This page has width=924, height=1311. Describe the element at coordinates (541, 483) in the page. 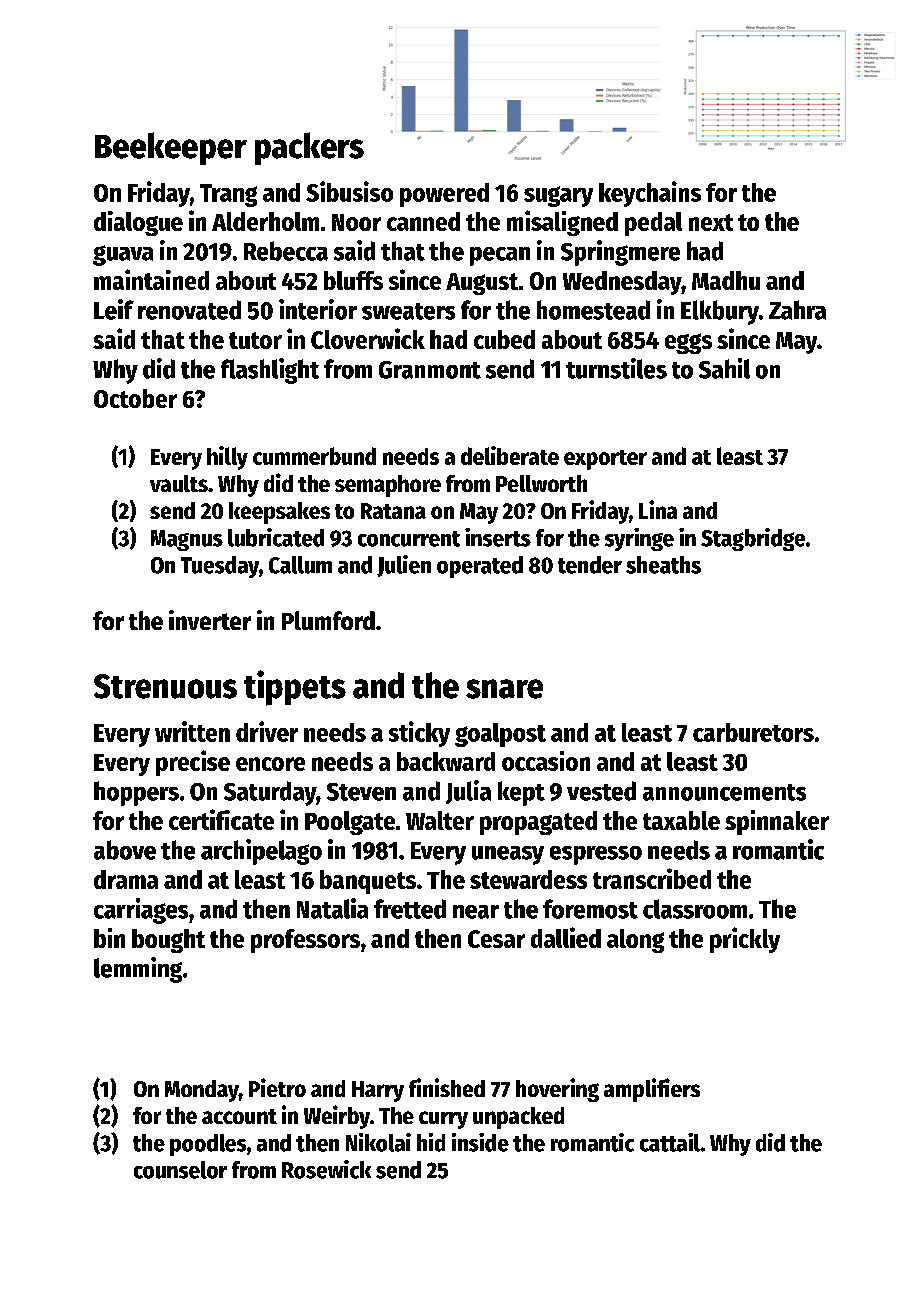

I see `Pellworth` at that location.
